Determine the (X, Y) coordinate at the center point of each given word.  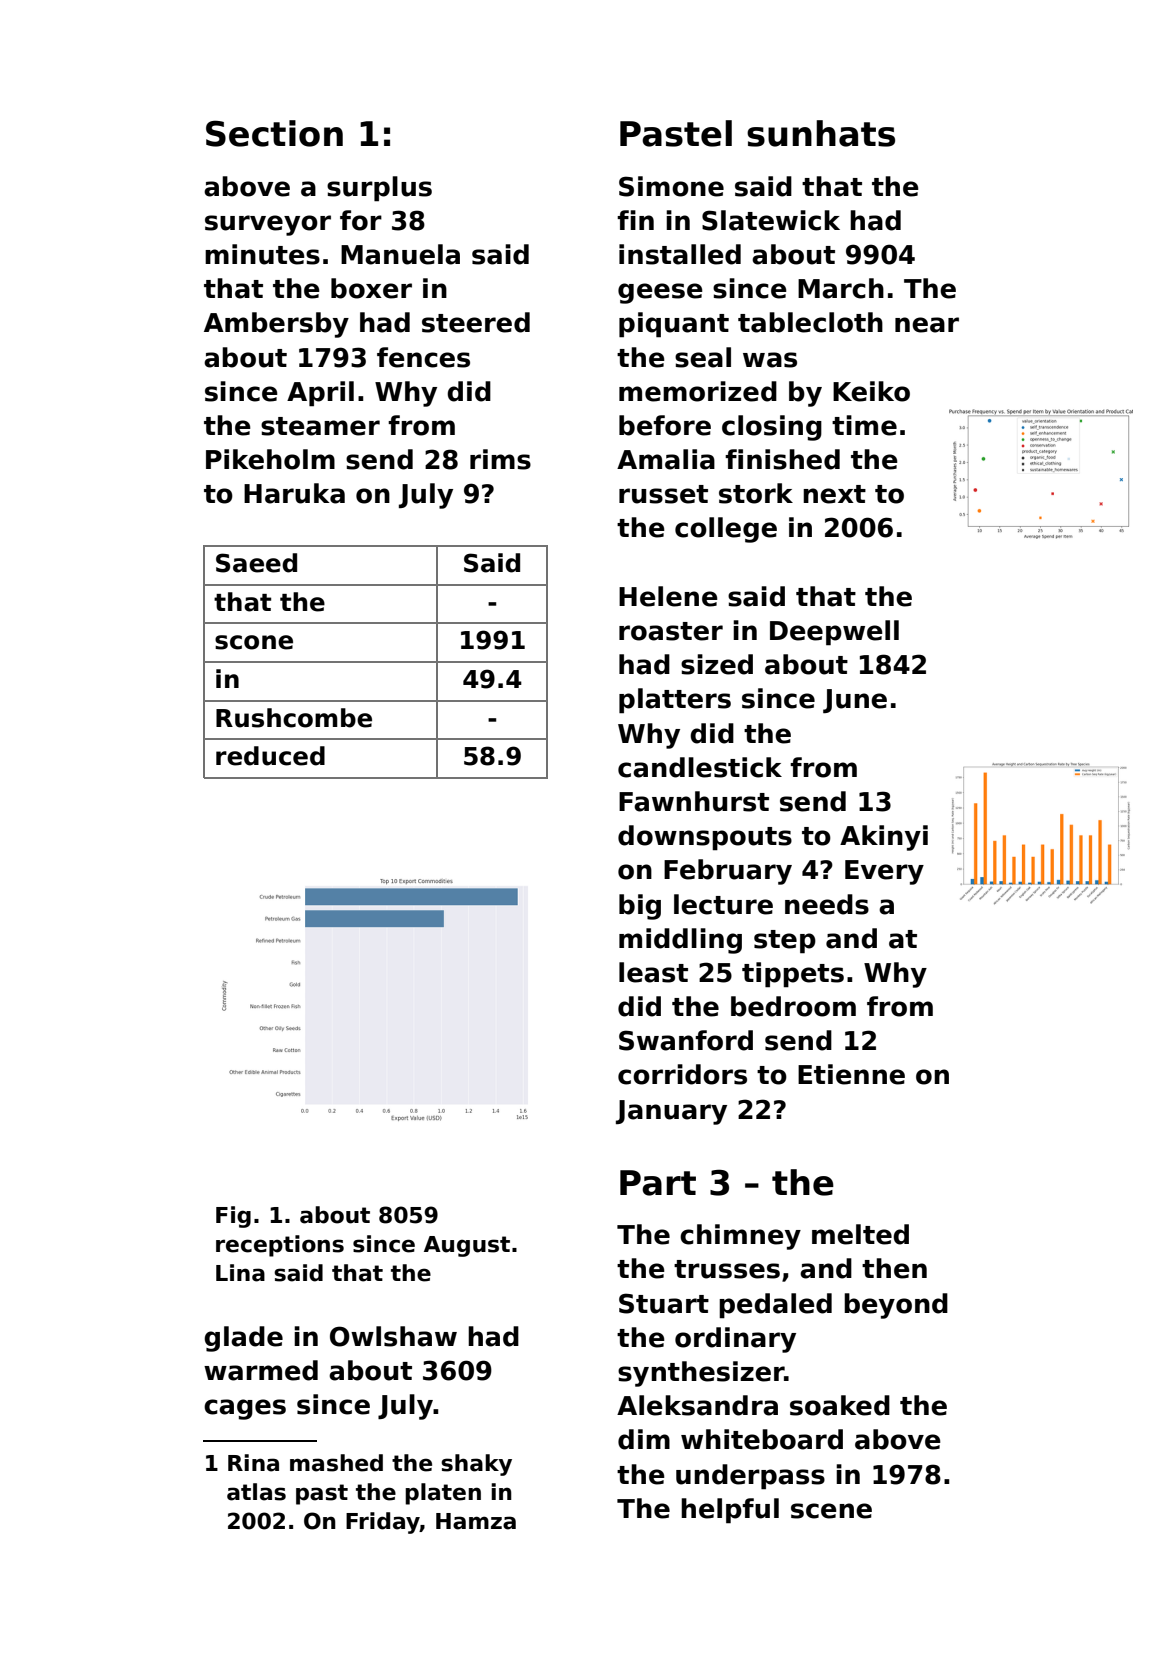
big (640, 907)
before (665, 425)
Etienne (851, 1074)
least (653, 972)
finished (782, 459)
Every (884, 872)
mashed (336, 1463)
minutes (262, 254)
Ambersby (276, 325)
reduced (270, 756)
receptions (280, 1246)
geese (660, 293)
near (927, 325)
